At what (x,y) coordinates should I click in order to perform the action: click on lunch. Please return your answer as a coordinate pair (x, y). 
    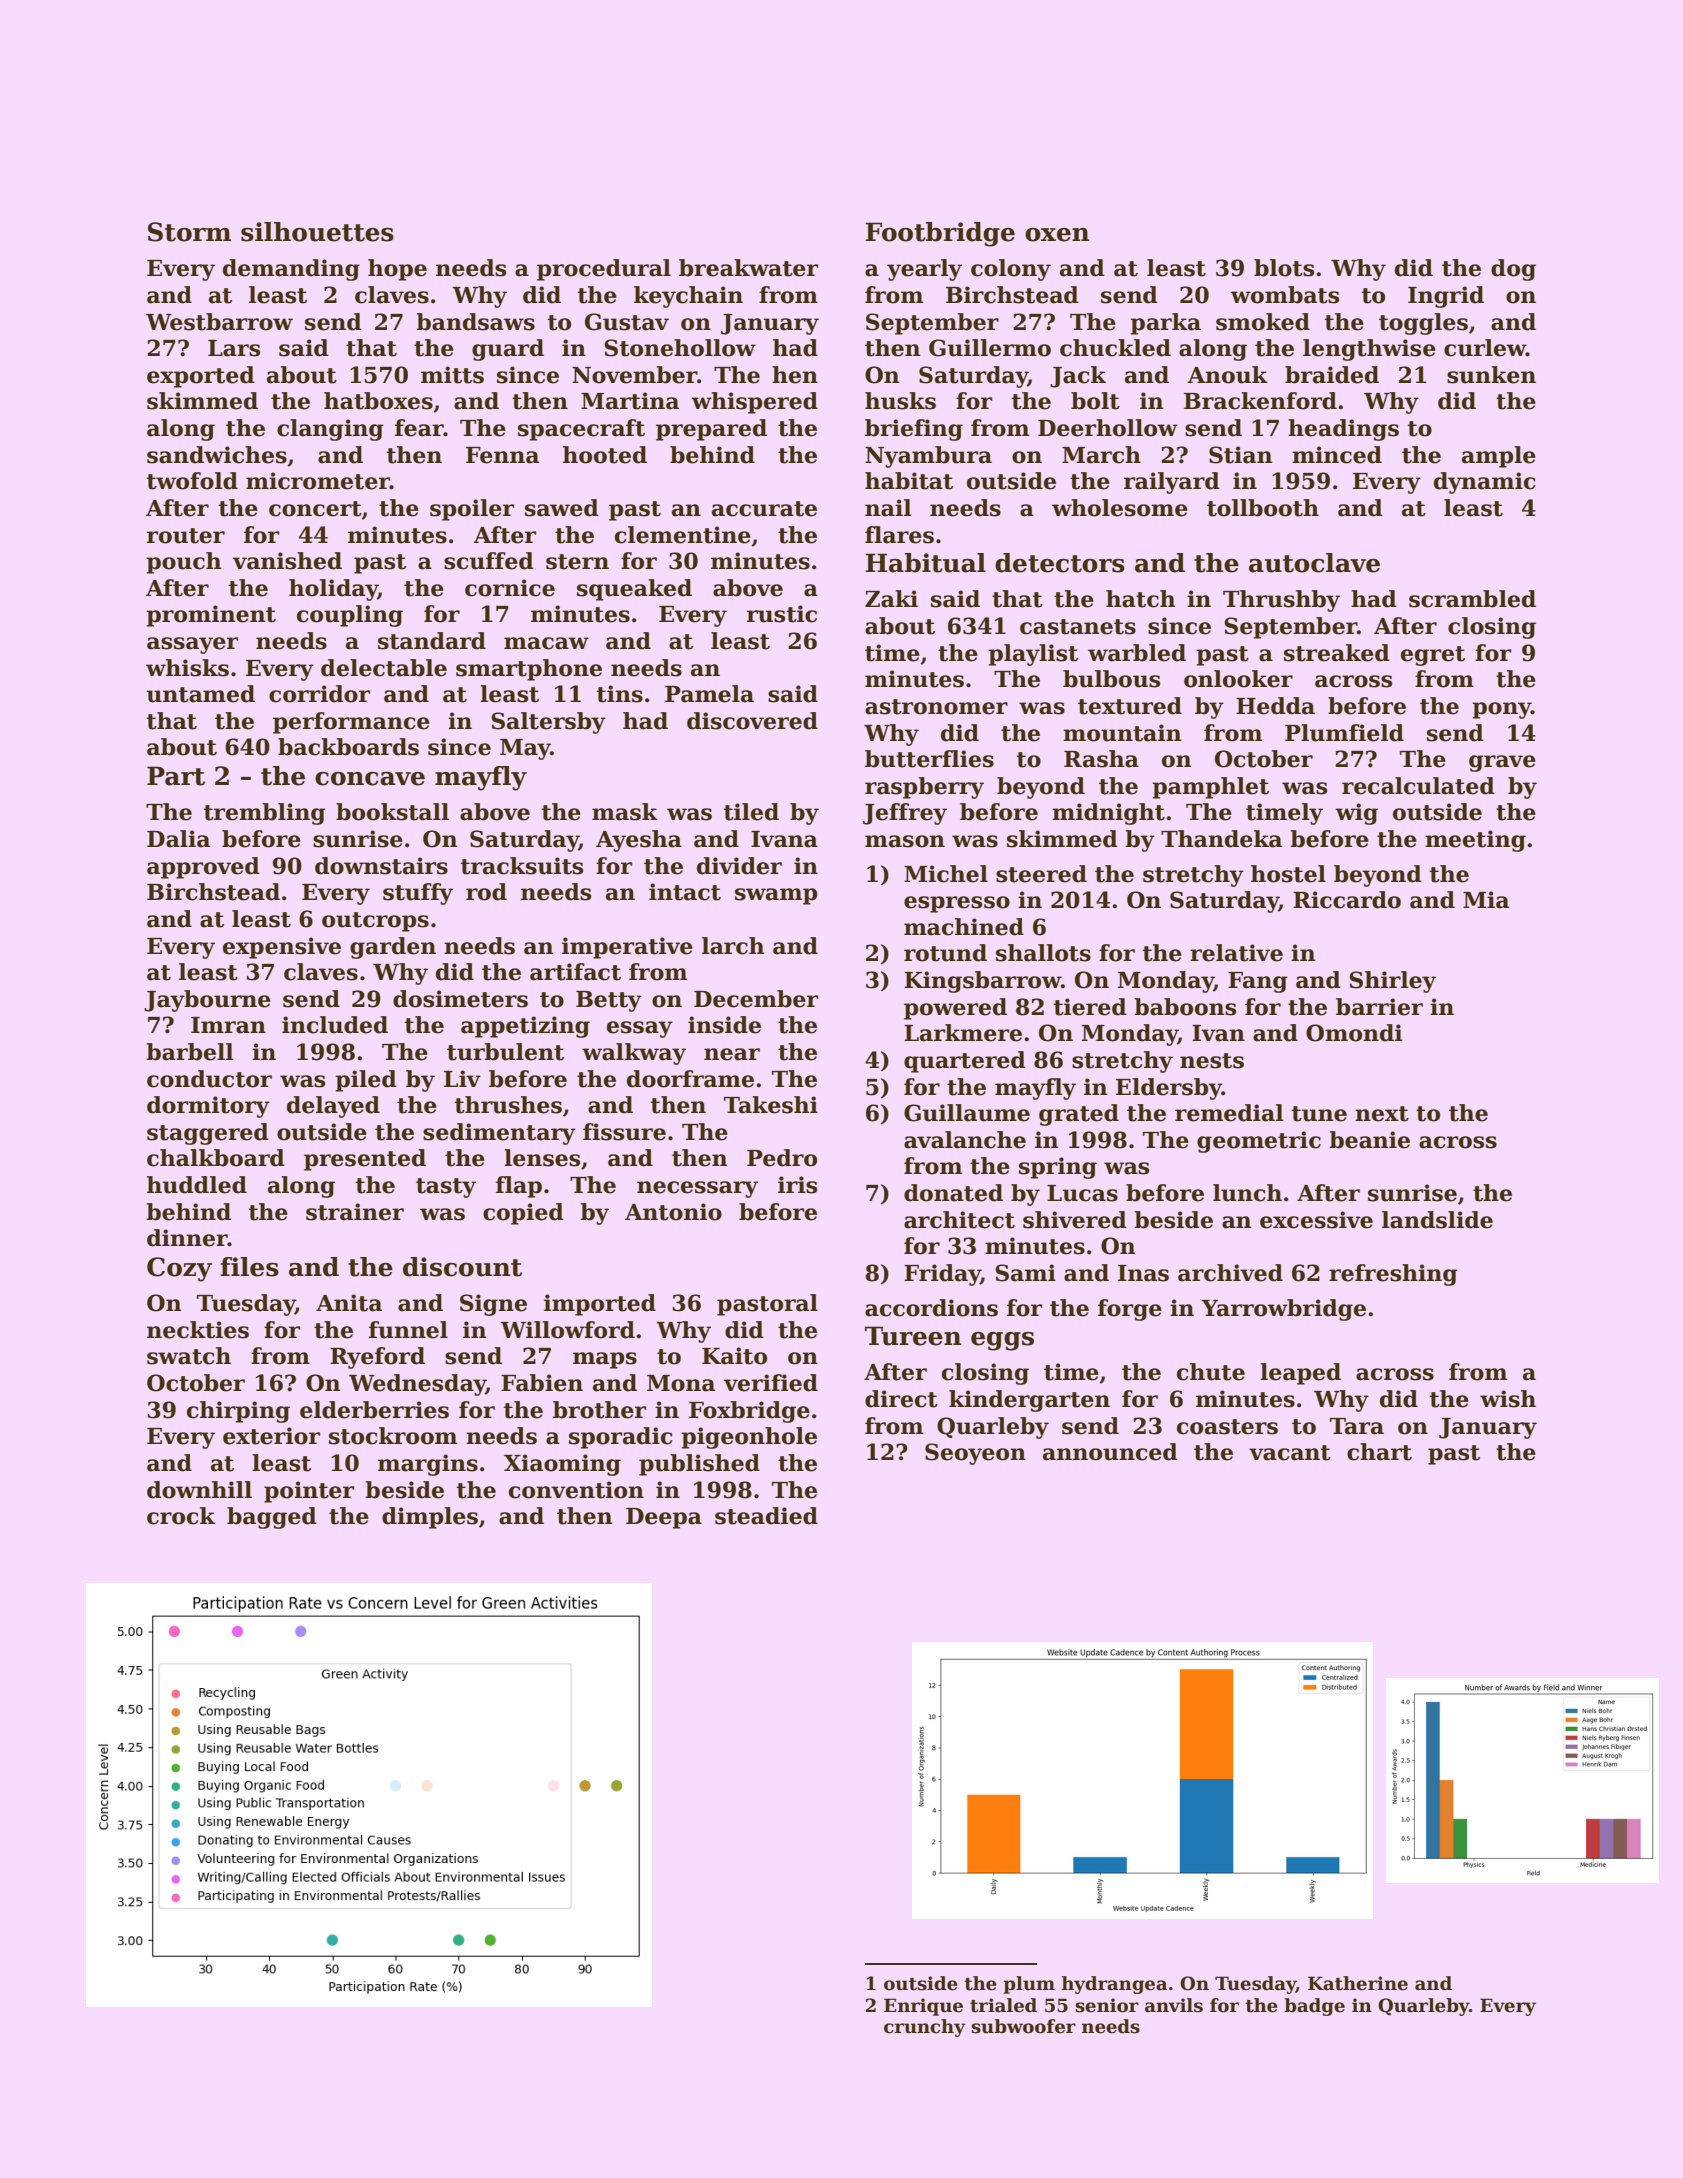
    Looking at the image, I should click on (1247, 1193).
